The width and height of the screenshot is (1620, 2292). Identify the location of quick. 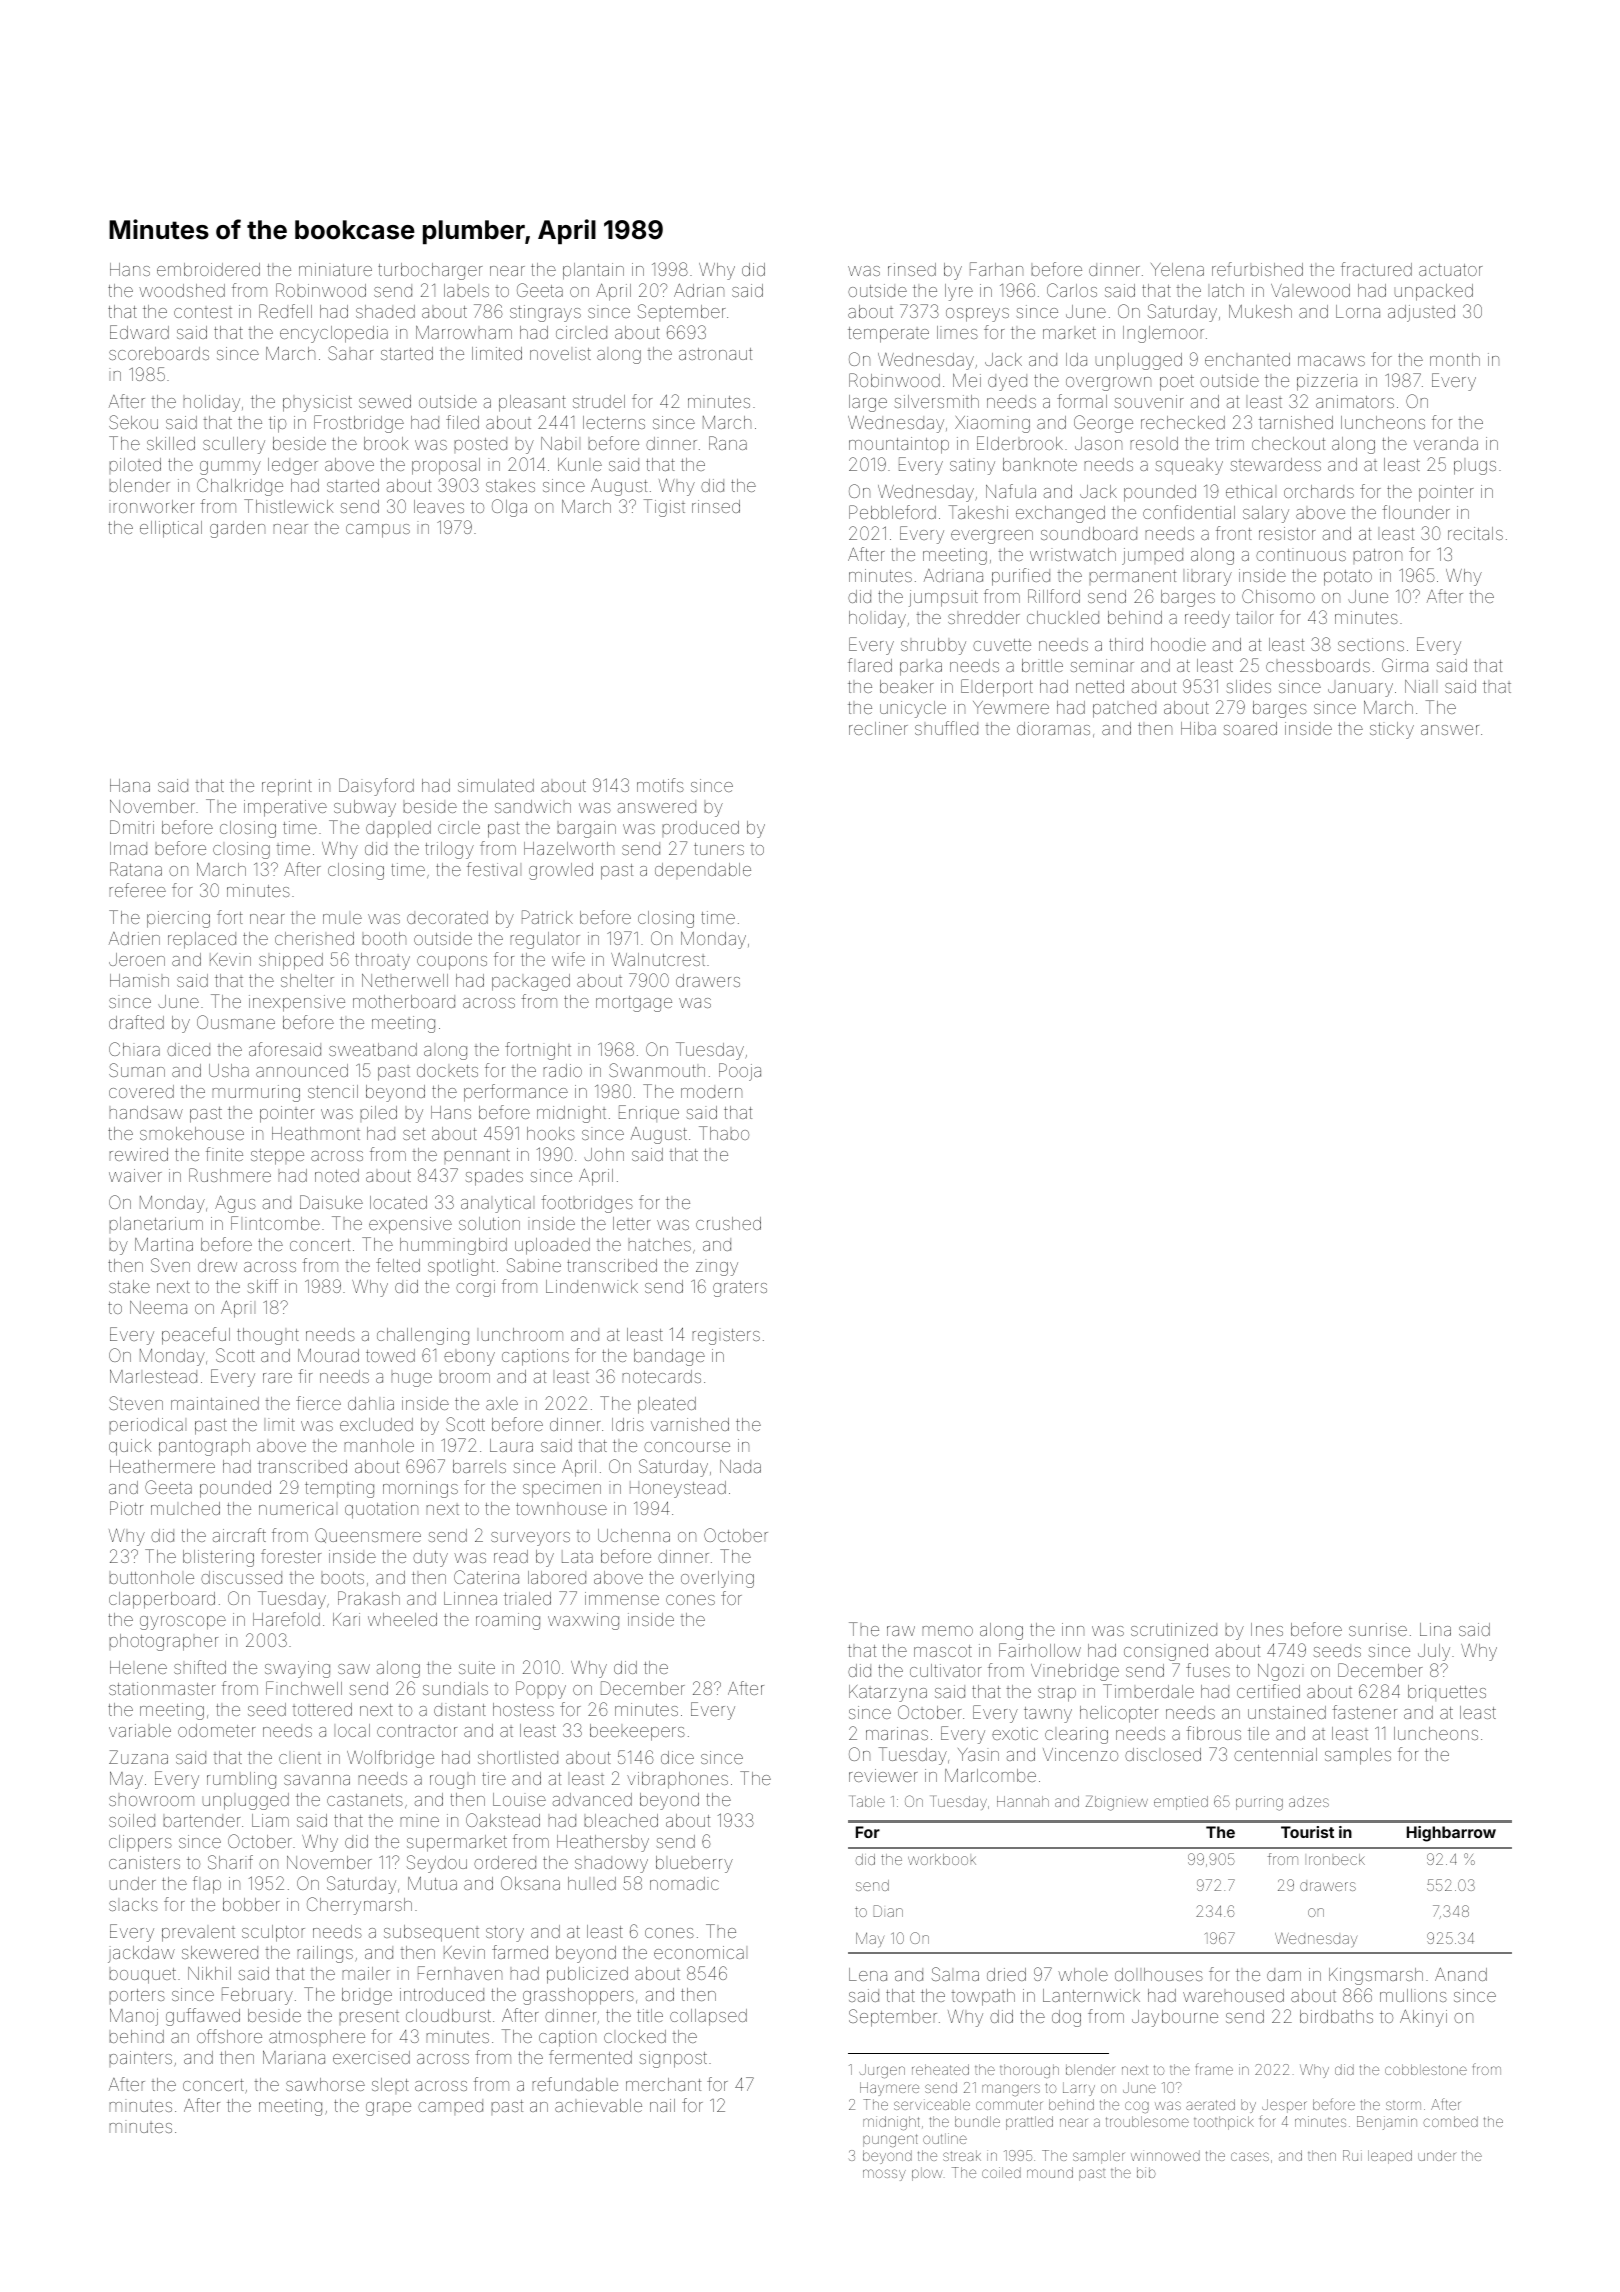
(130, 1447).
